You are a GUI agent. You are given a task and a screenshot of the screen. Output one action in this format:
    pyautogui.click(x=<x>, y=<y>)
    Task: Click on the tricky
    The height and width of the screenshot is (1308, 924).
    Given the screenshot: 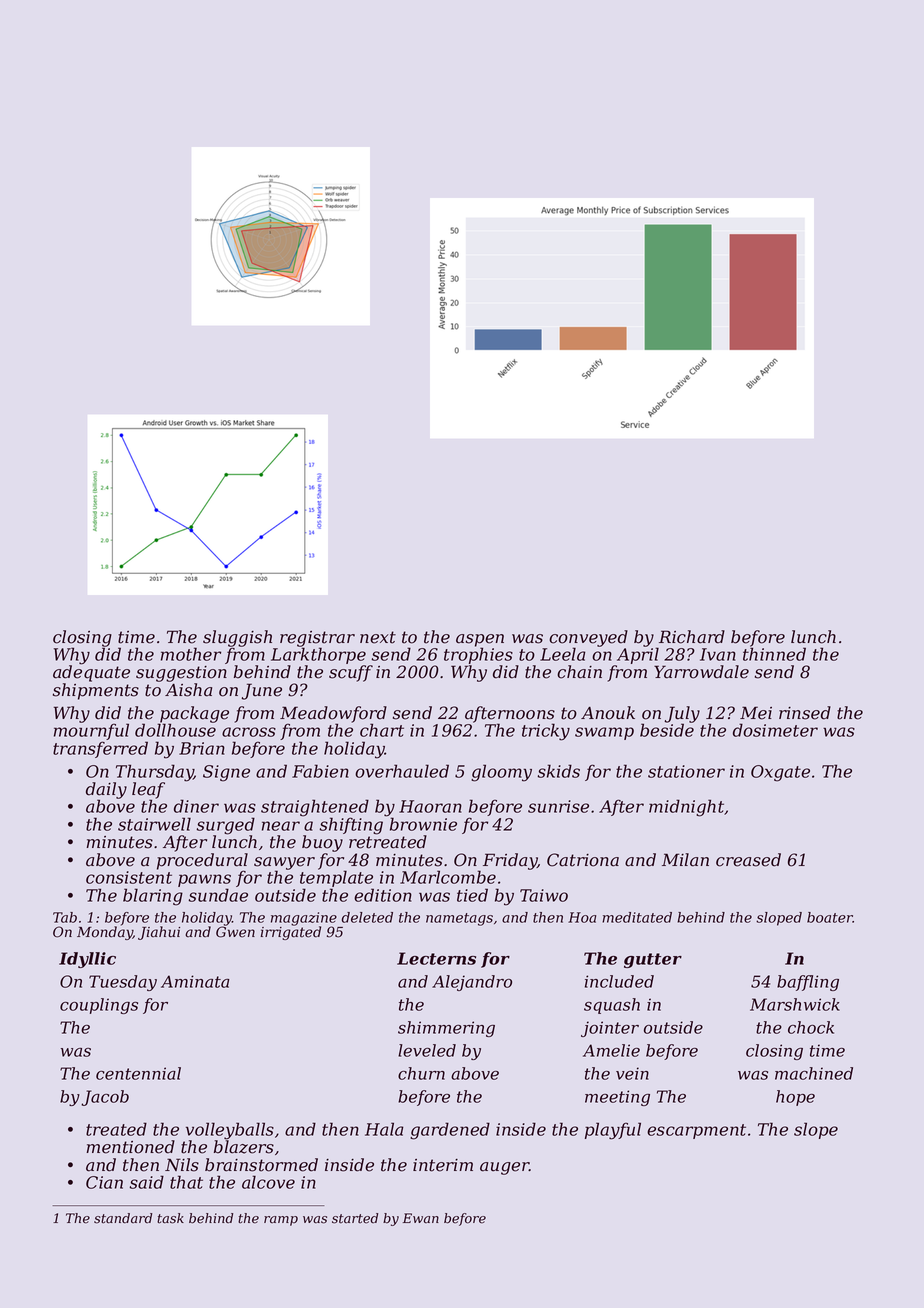 What is the action you would take?
    pyautogui.click(x=546, y=732)
